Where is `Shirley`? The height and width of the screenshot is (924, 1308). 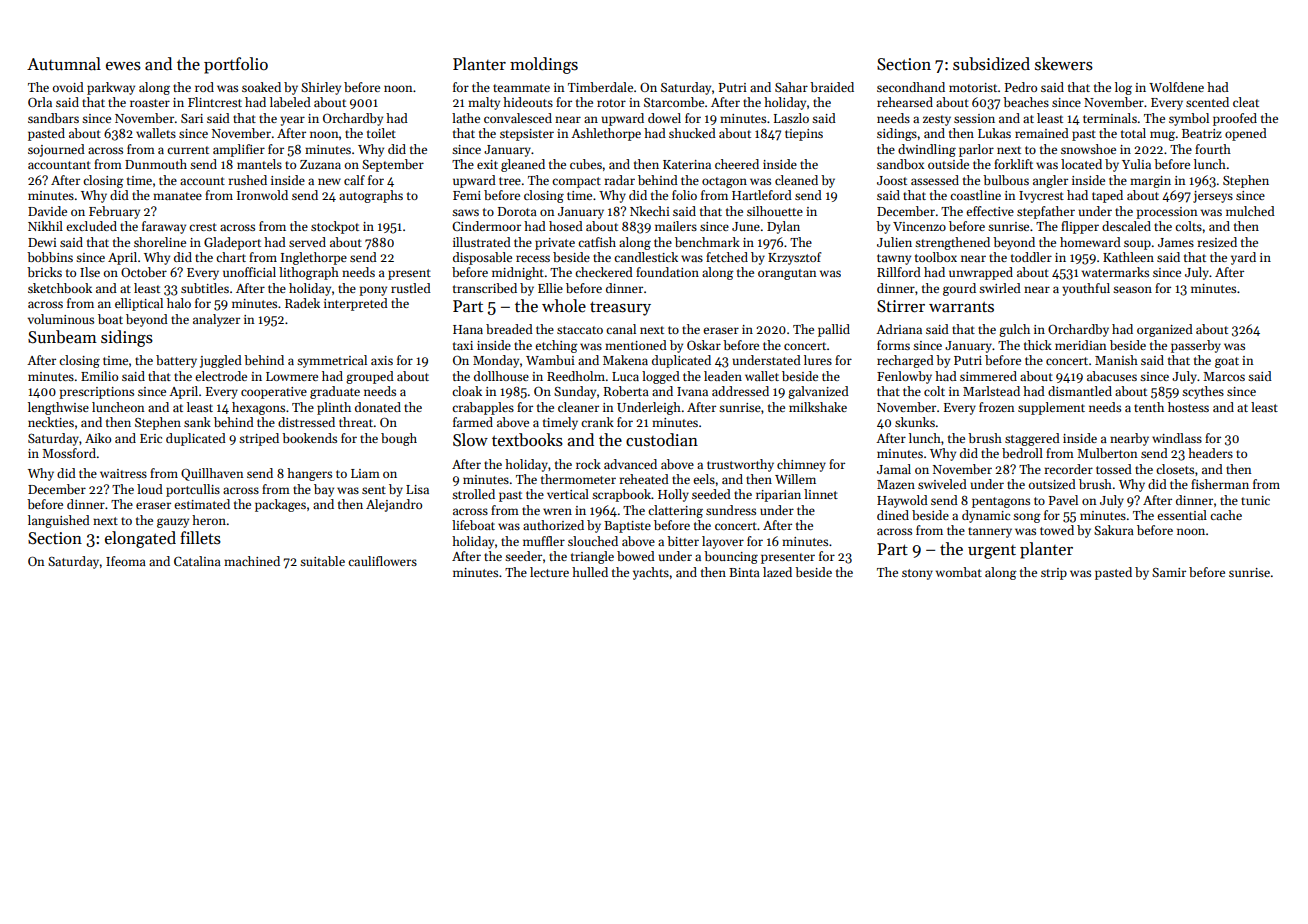 Shirley is located at coordinates (321, 88).
